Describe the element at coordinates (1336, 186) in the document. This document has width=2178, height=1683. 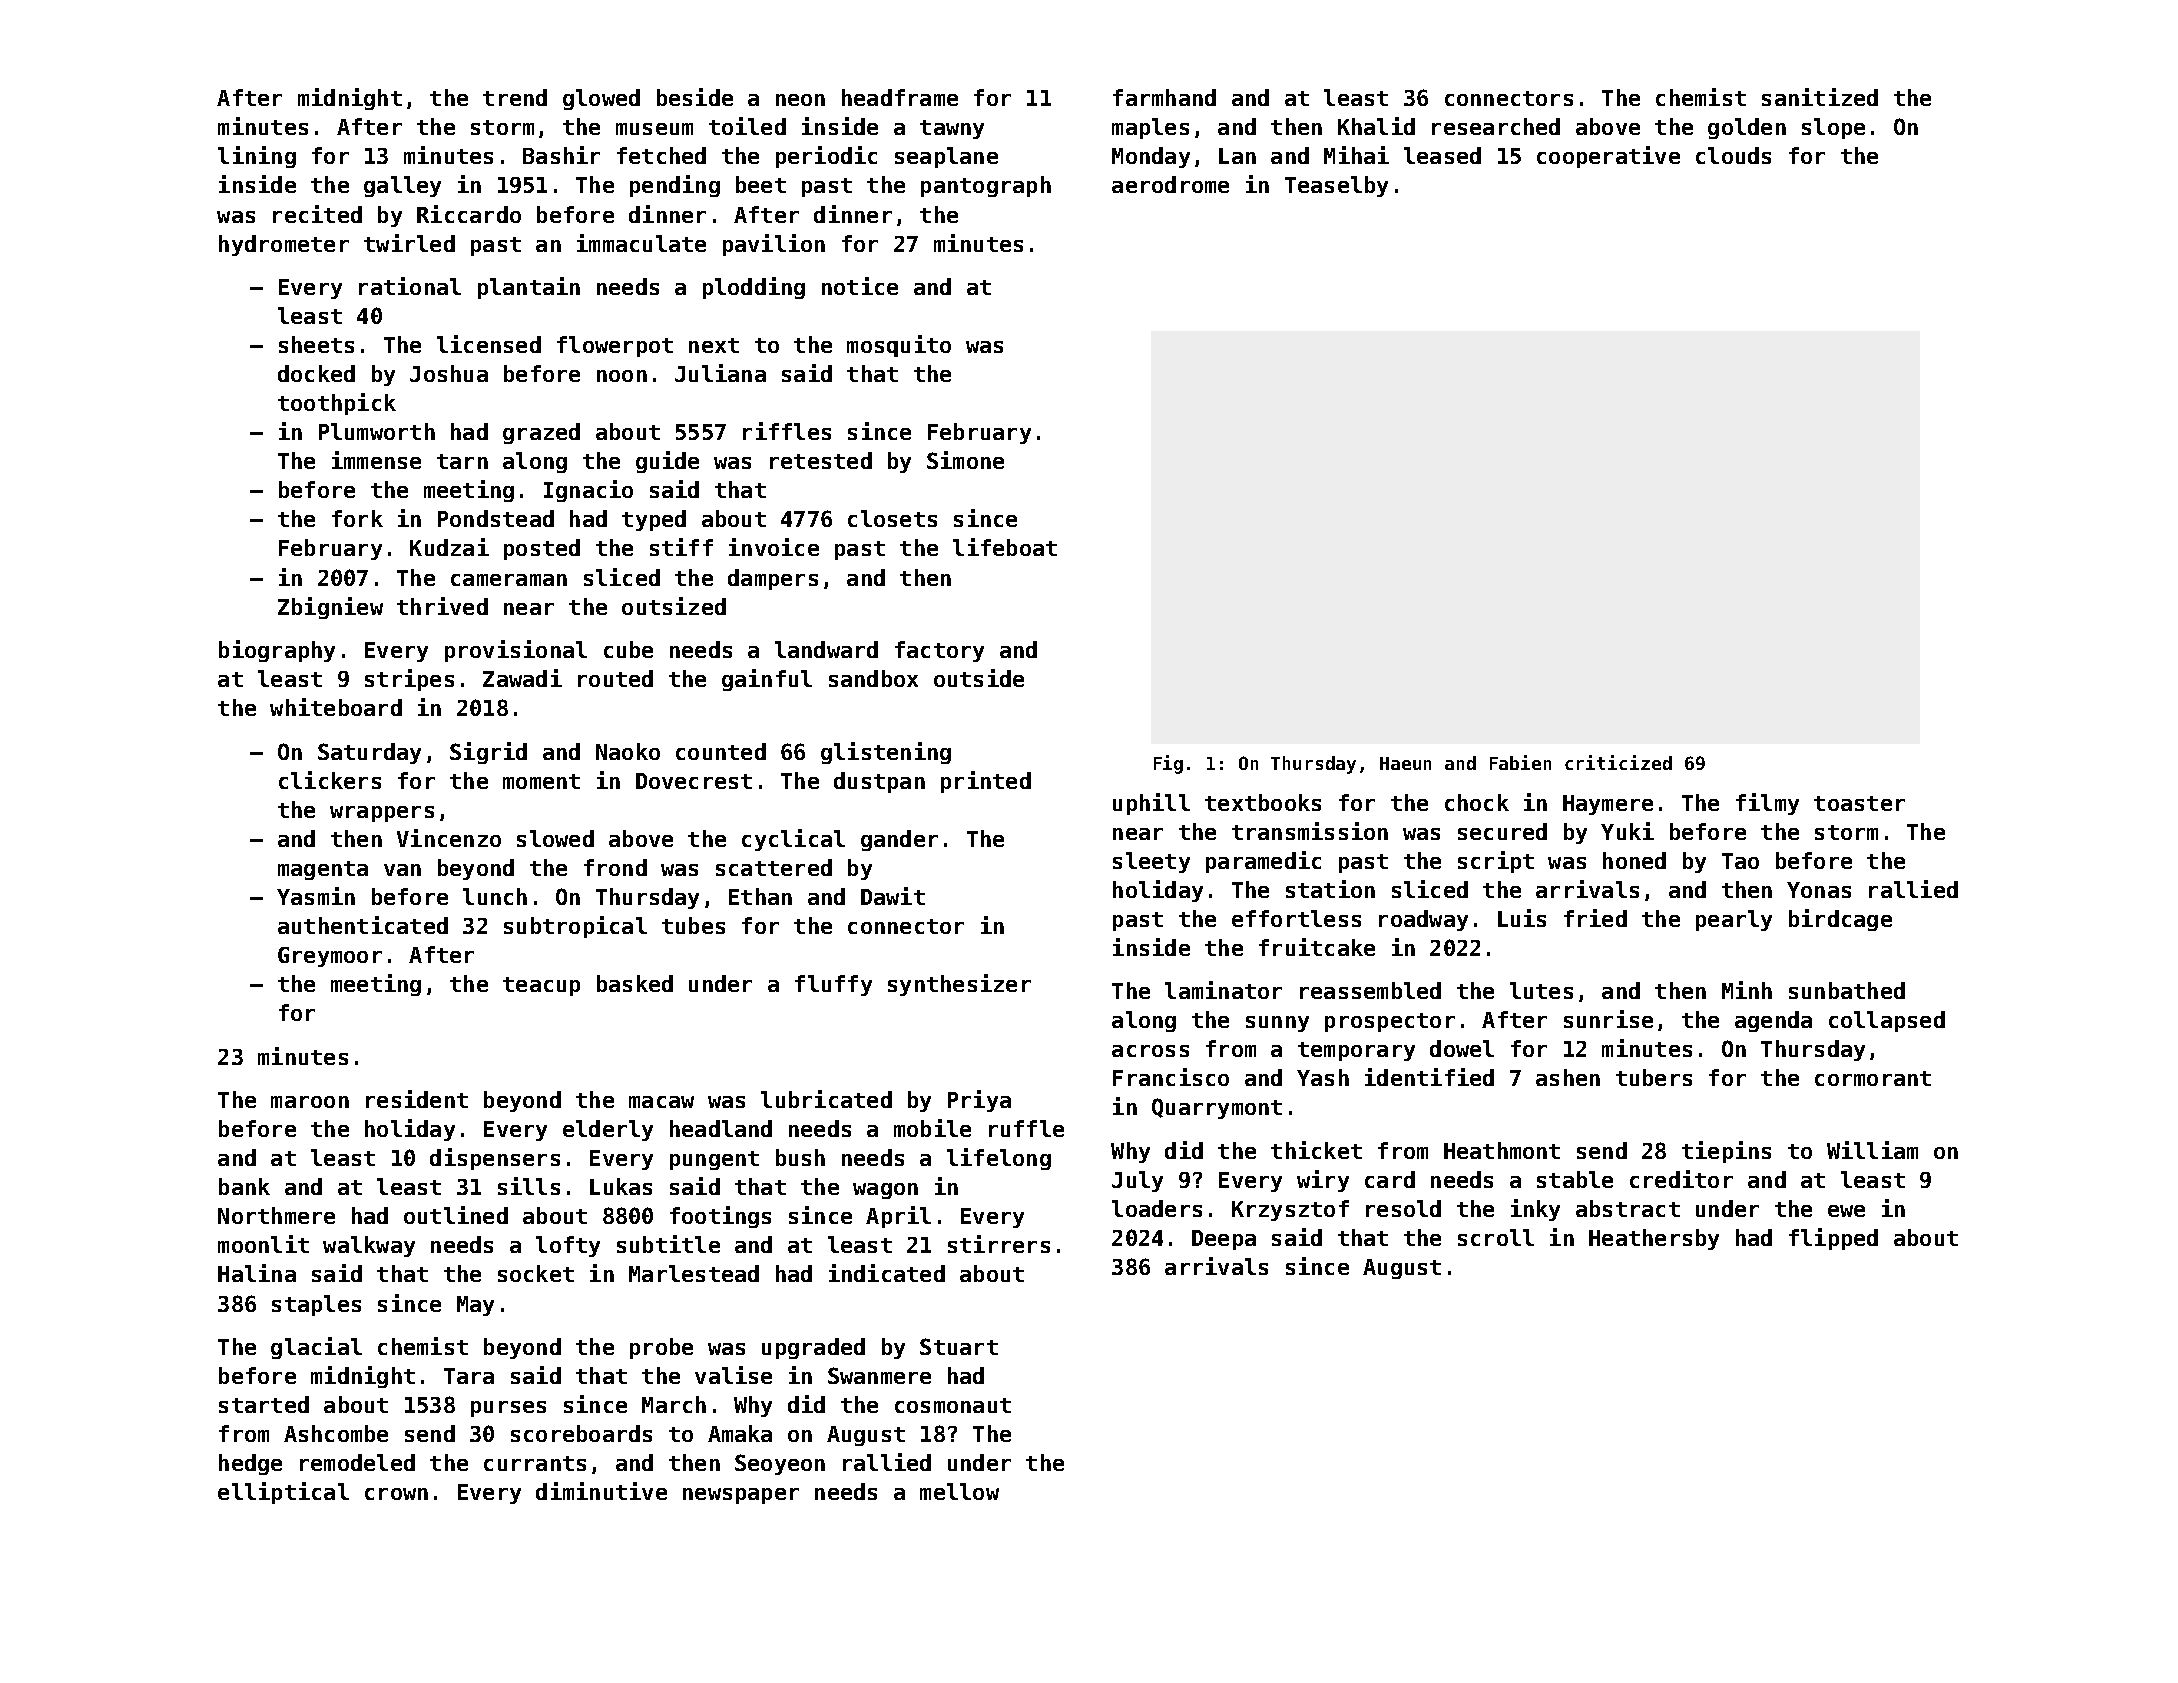
I see `Teaselby` at that location.
